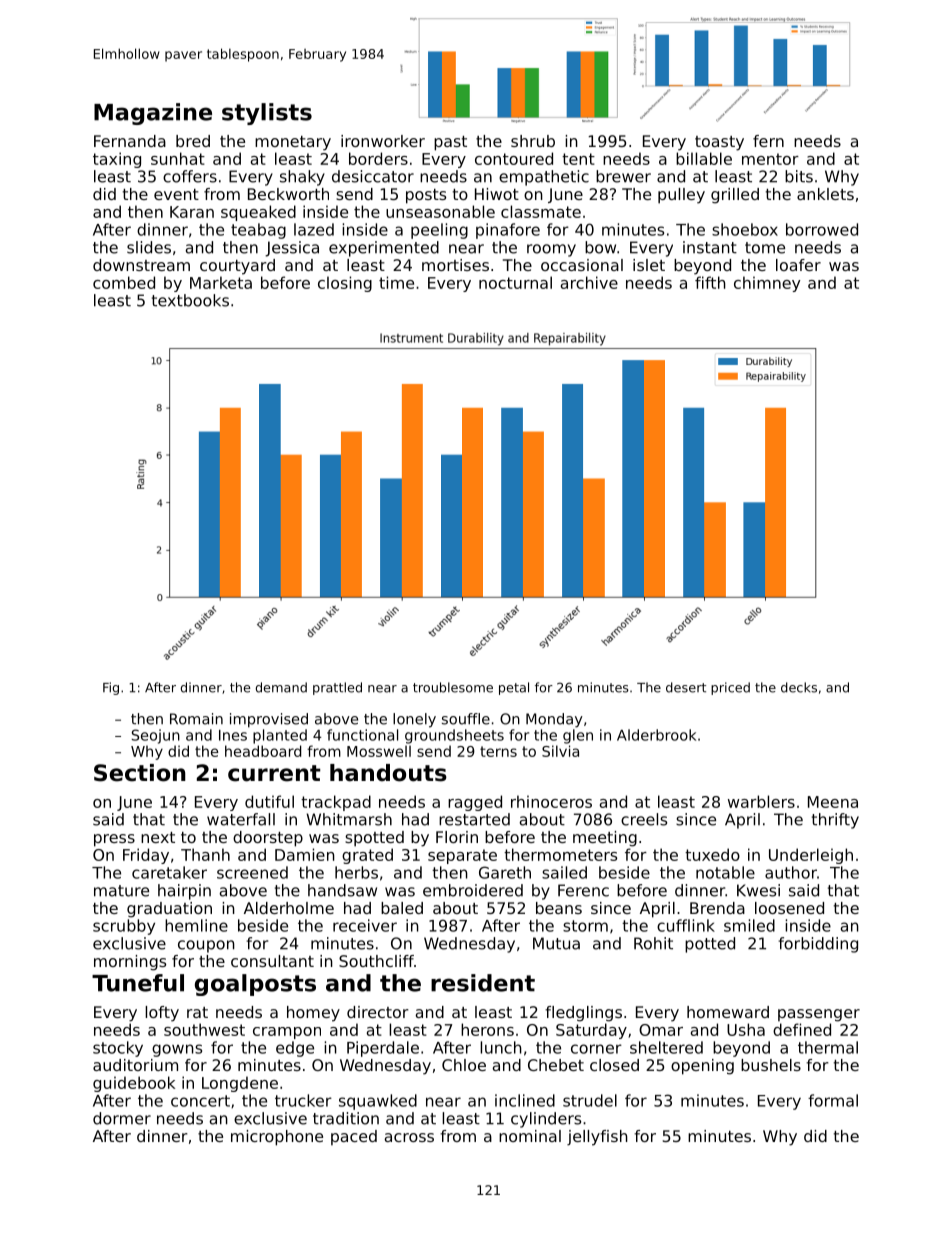 The image size is (952, 1233). Describe the element at coordinates (345, 284) in the document. I see `closing` at that location.
